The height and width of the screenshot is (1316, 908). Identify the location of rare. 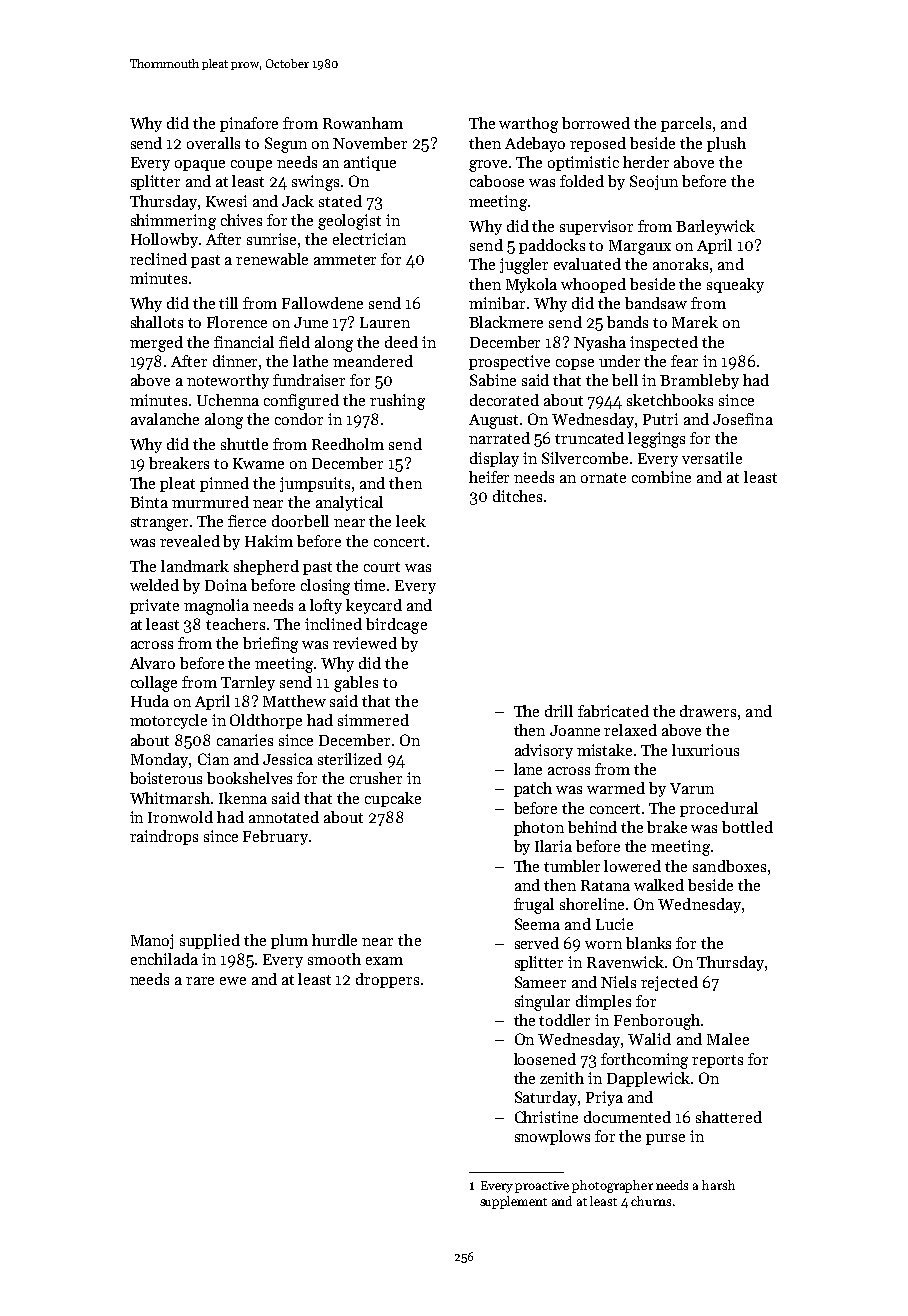
(200, 981).
